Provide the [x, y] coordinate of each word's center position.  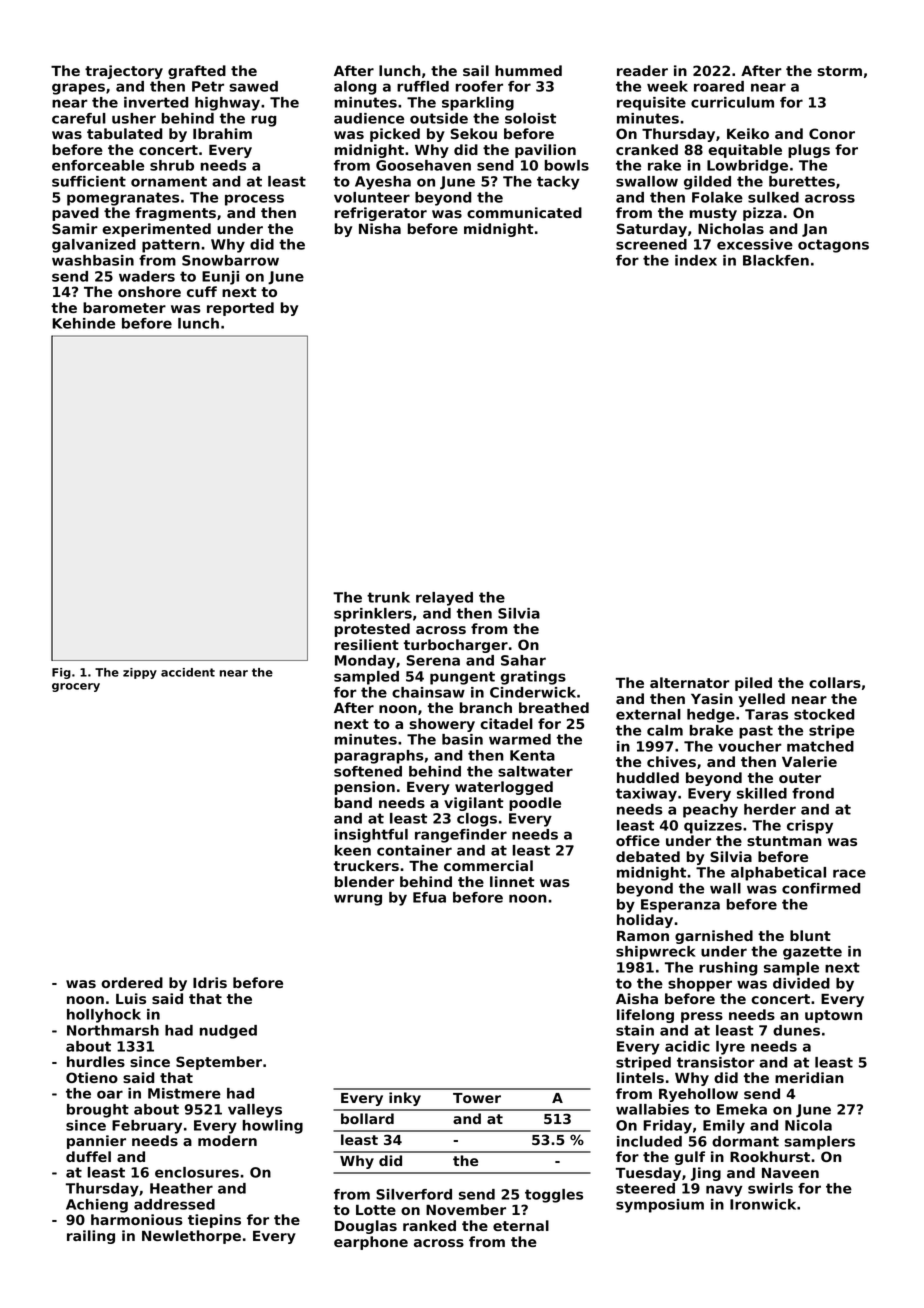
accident [188, 672]
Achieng [97, 1206]
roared [719, 86]
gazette [812, 953]
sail [476, 70]
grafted [197, 72]
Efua [429, 897]
